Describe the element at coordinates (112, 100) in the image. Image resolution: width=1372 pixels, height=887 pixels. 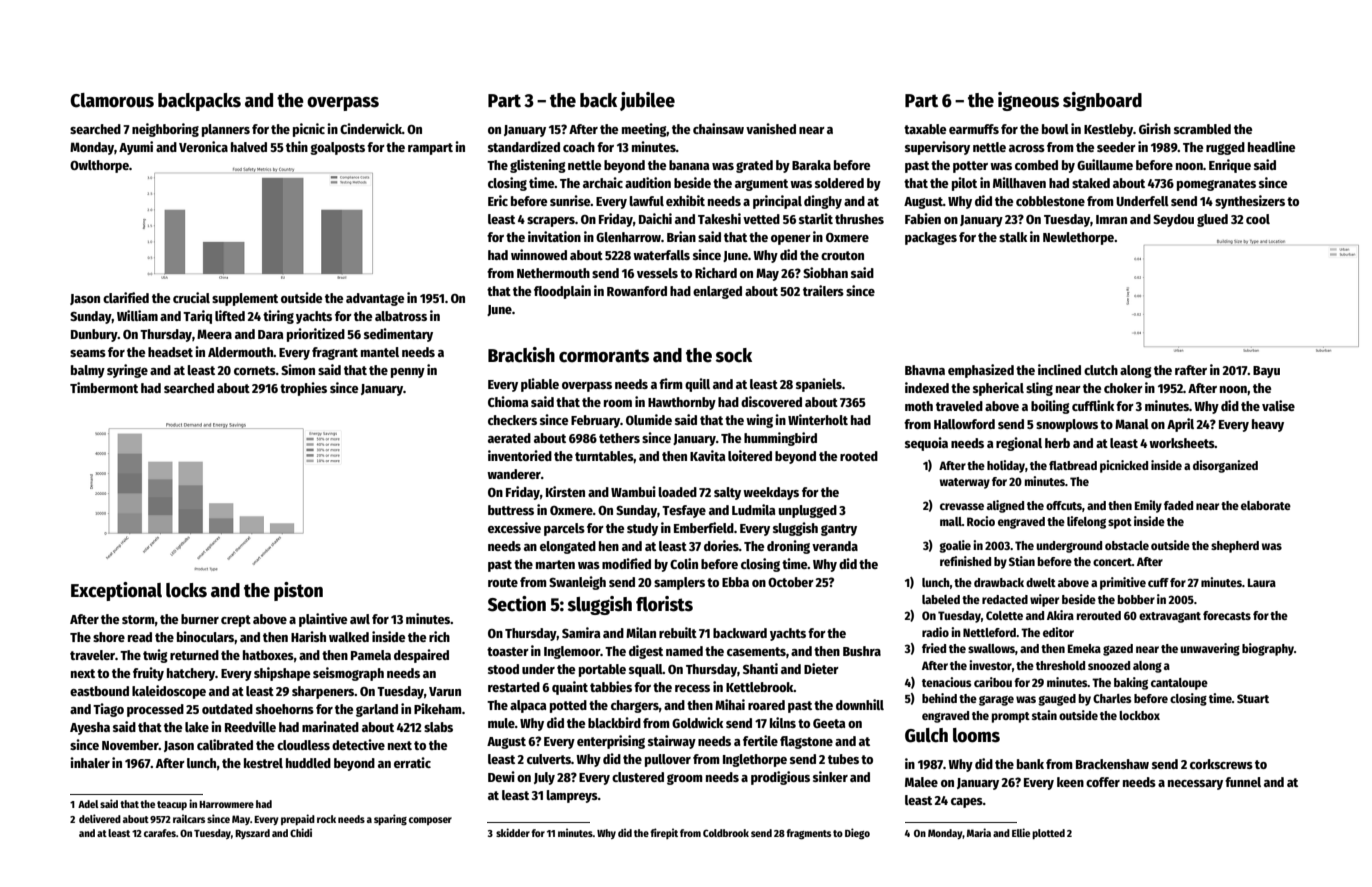
I see `Clamorous` at that location.
